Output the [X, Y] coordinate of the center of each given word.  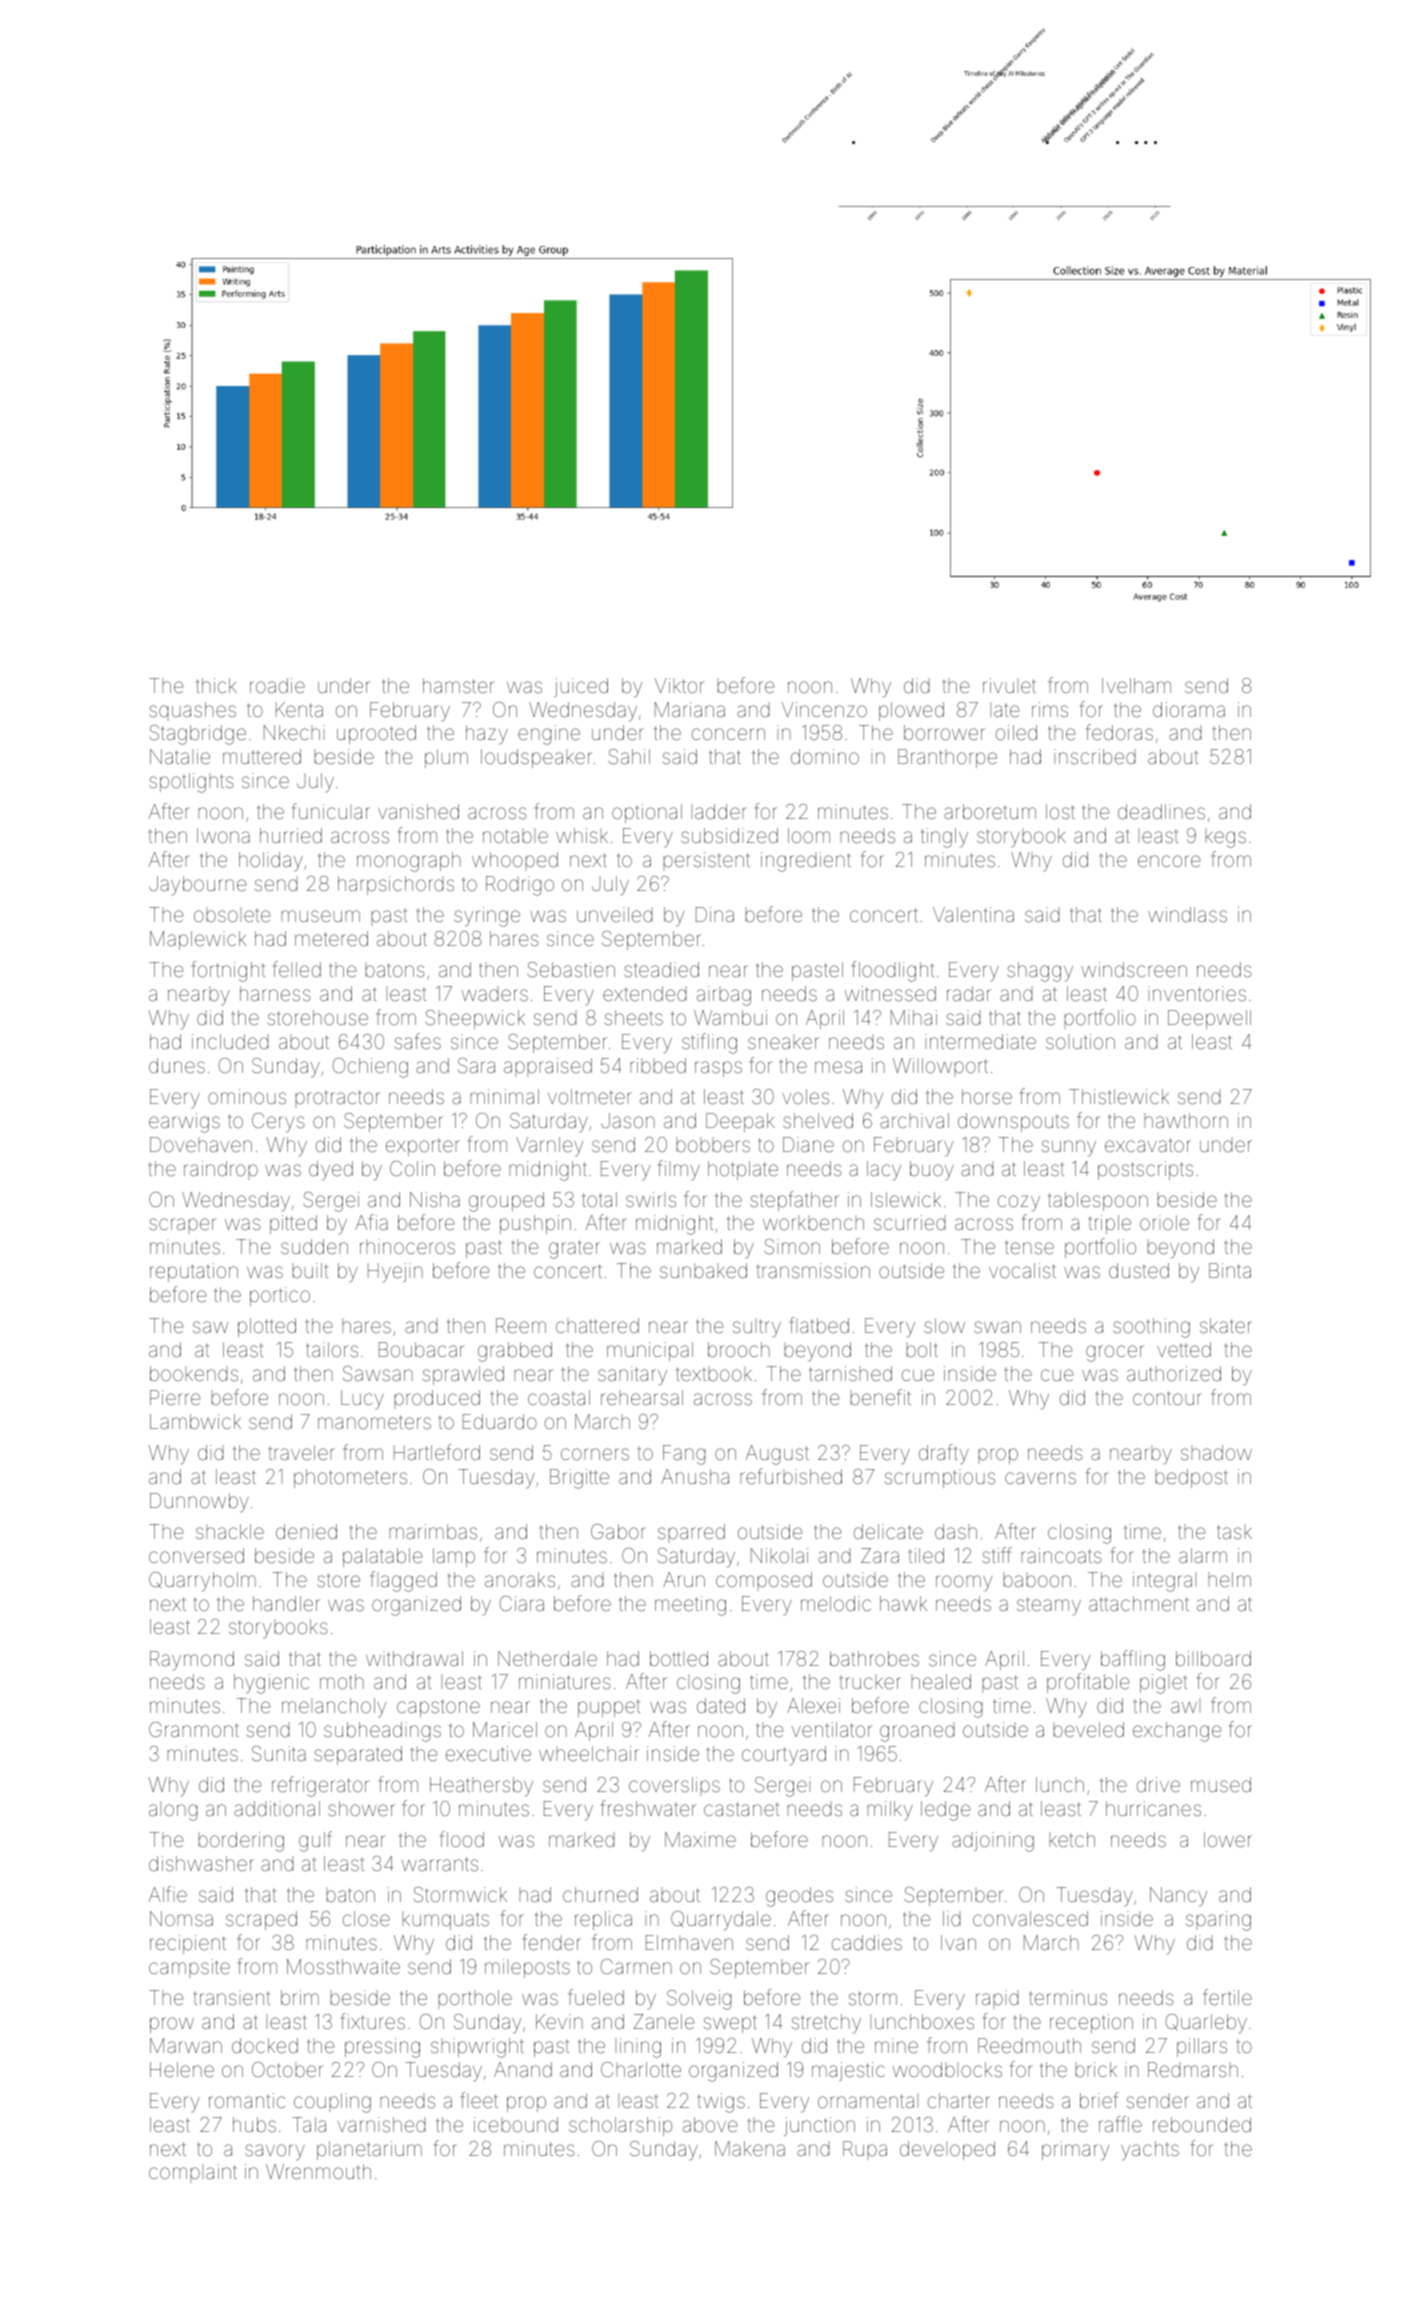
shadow [1216, 1452]
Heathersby [481, 1787]
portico [280, 1296]
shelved [818, 1120]
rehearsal [642, 1397]
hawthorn [1186, 1120]
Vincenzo [824, 709]
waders [495, 995]
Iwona [223, 835]
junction [819, 2126]
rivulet [1009, 685]
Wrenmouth [318, 2171]
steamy [1049, 1606]
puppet [609, 1708]
